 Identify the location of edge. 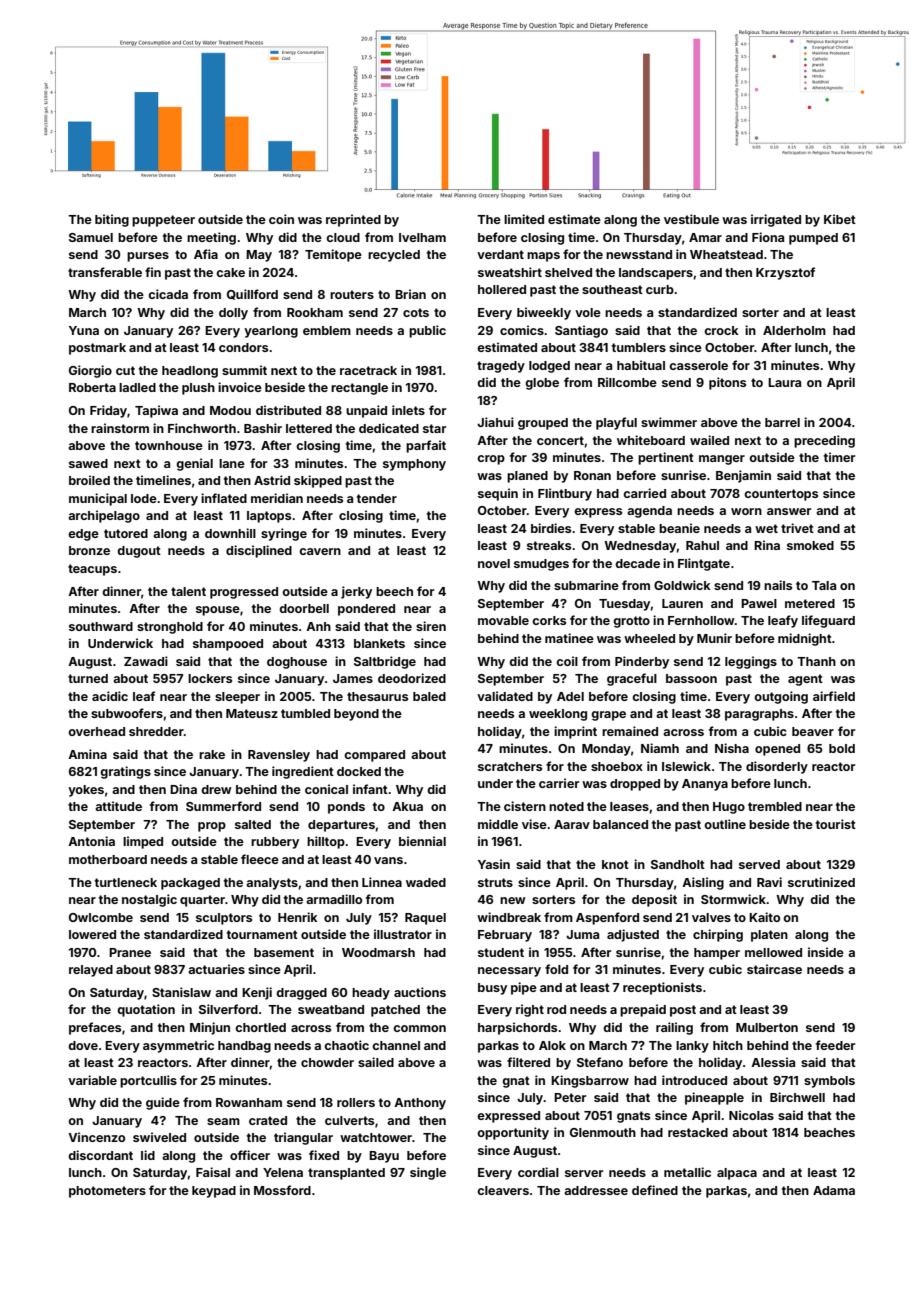
(83, 535).
